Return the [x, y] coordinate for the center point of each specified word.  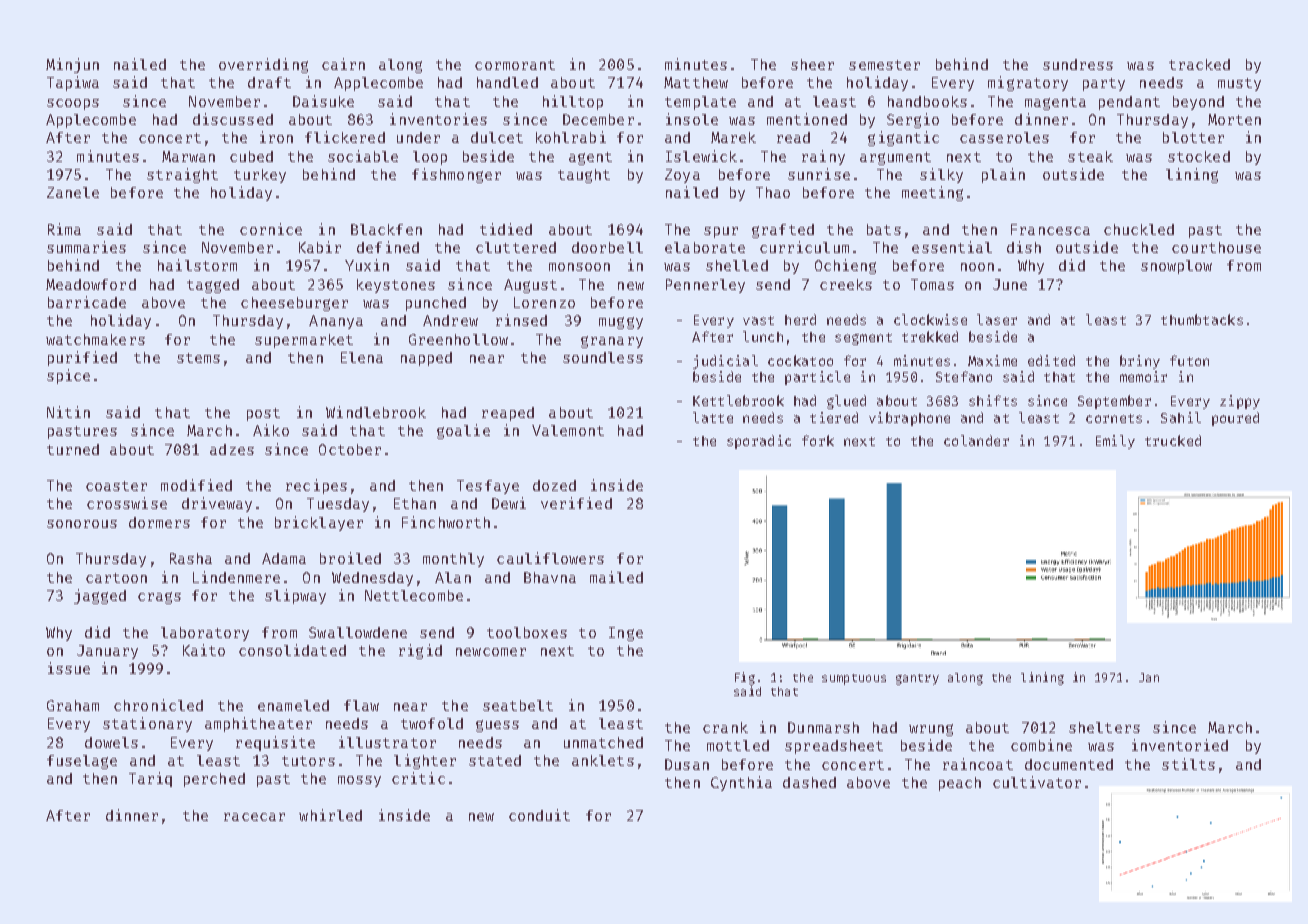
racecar [254, 817]
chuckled [1139, 229]
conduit [539, 815]
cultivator [1037, 782]
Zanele [73, 192]
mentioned [807, 119]
